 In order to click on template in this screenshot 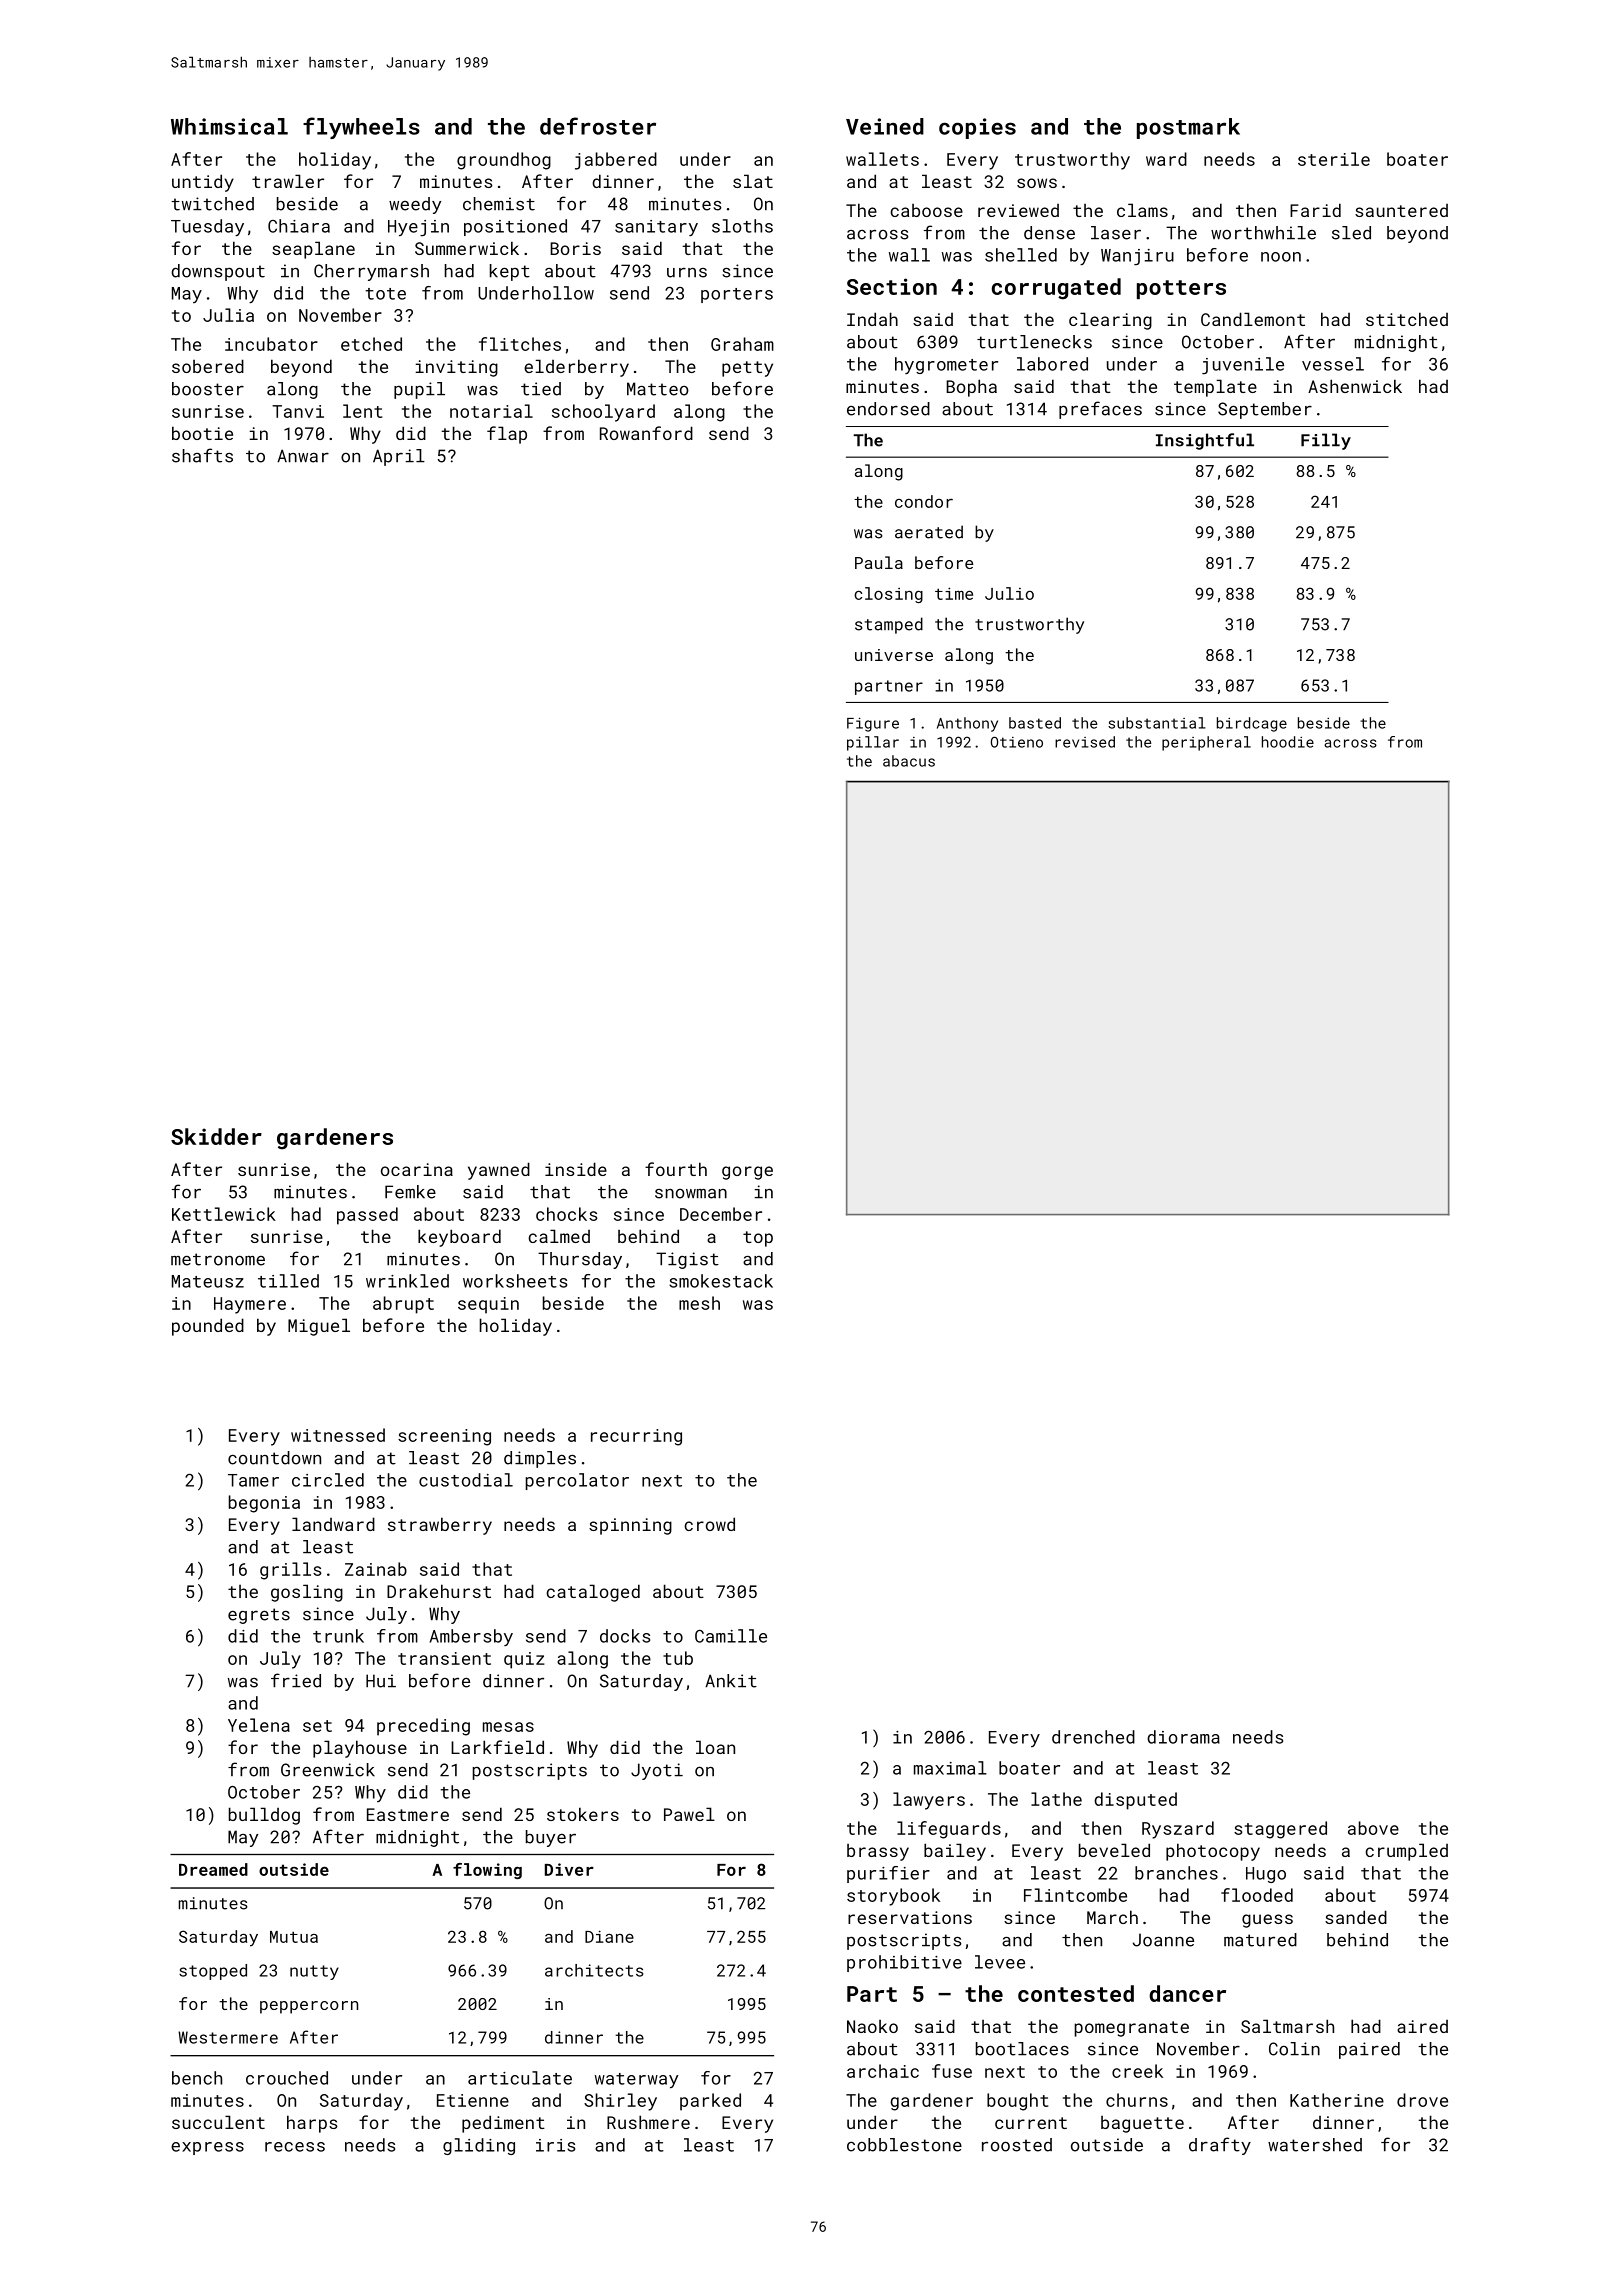, I will do `click(1215, 388)`.
